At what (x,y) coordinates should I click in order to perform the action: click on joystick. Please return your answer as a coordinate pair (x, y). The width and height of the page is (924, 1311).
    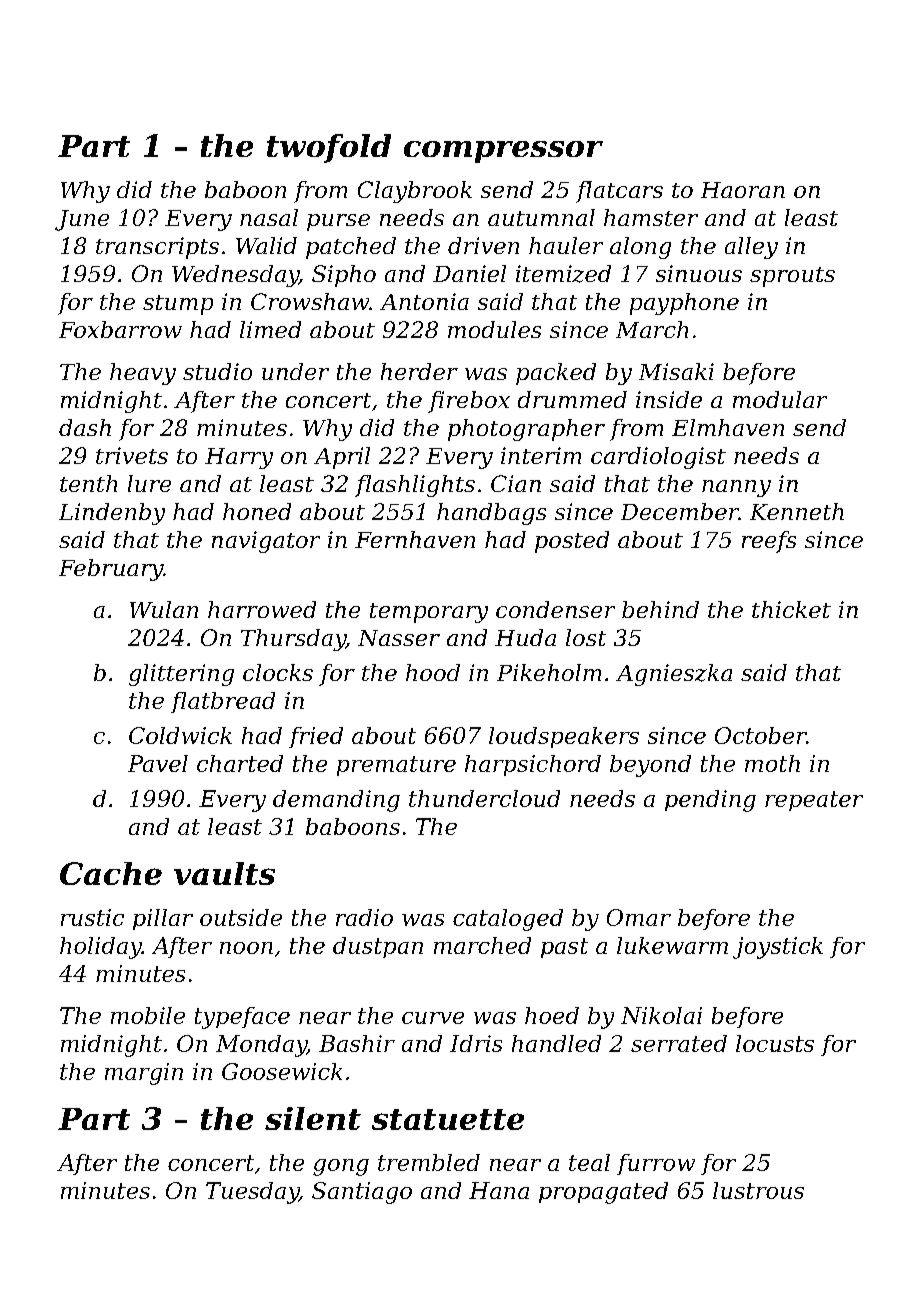
    Looking at the image, I should click on (778, 948).
